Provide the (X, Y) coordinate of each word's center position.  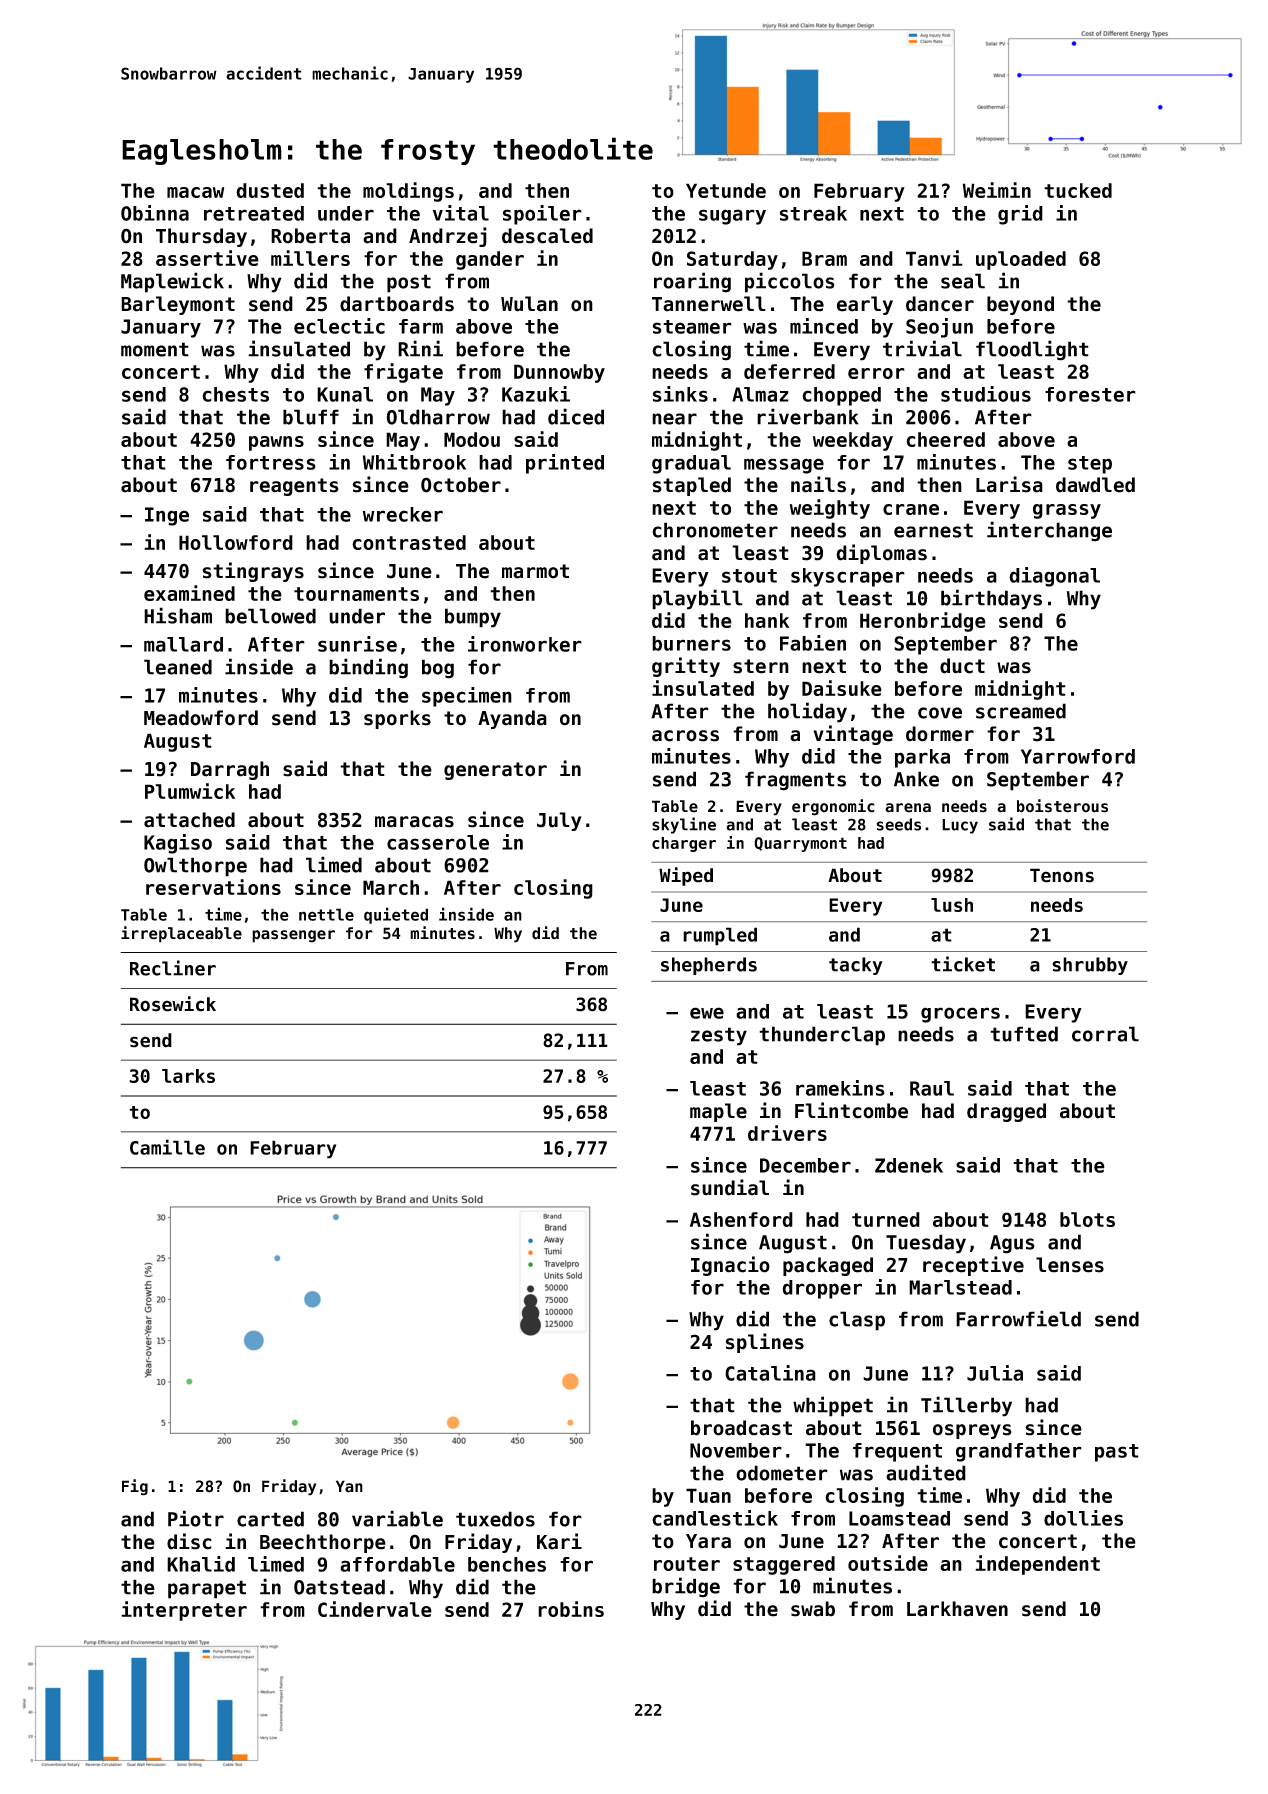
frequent (897, 1452)
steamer (692, 327)
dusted (270, 190)
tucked (1078, 190)
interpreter (184, 1611)
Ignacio (730, 1266)
